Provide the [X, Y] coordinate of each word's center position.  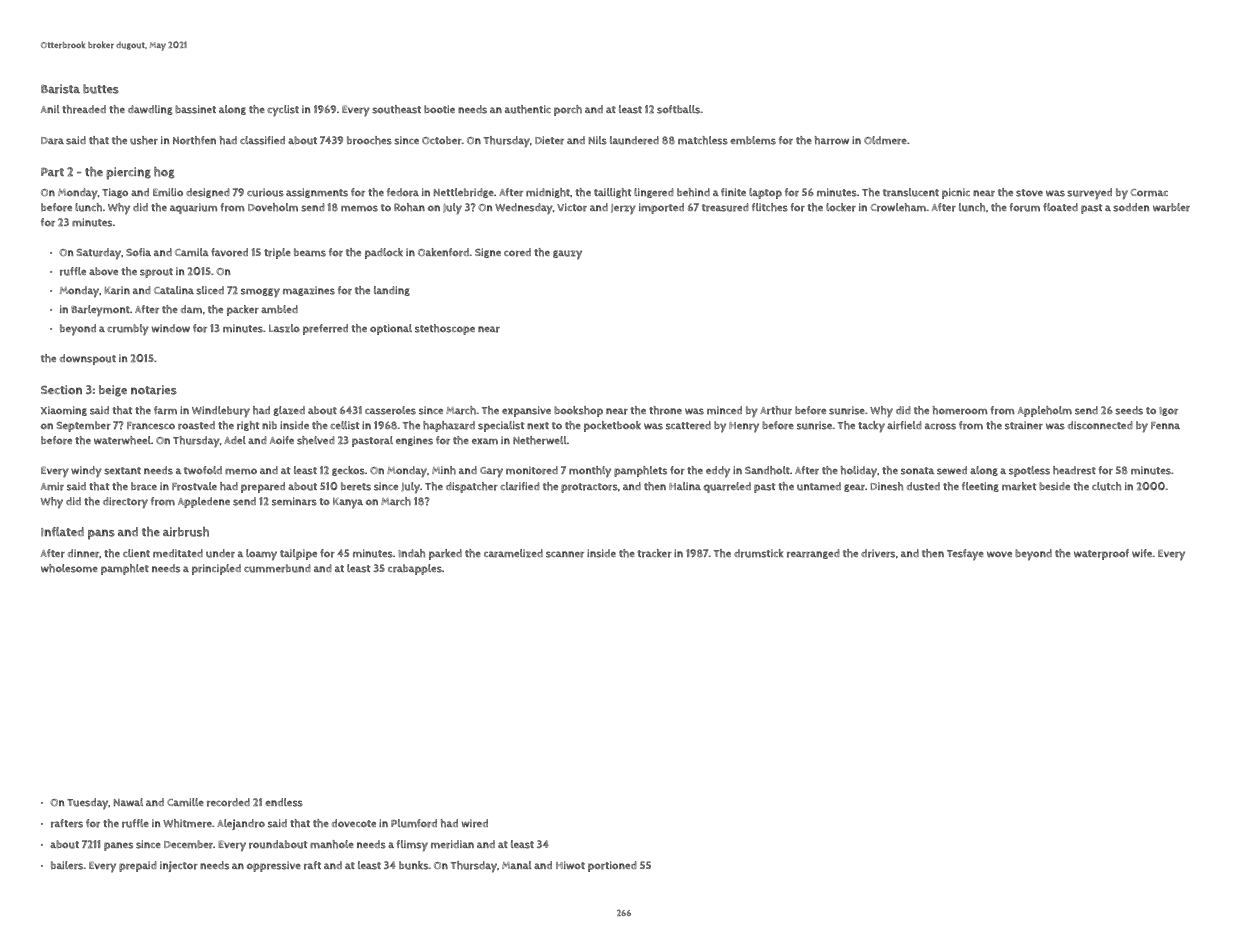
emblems [753, 140]
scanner [565, 554]
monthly [590, 472]
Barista [60, 89]
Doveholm [273, 207]
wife [1142, 553]
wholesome [69, 568]
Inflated [62, 532]
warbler [1171, 207]
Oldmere [885, 140]
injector [179, 866]
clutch [1106, 486]
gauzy [567, 255]
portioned [612, 866]
